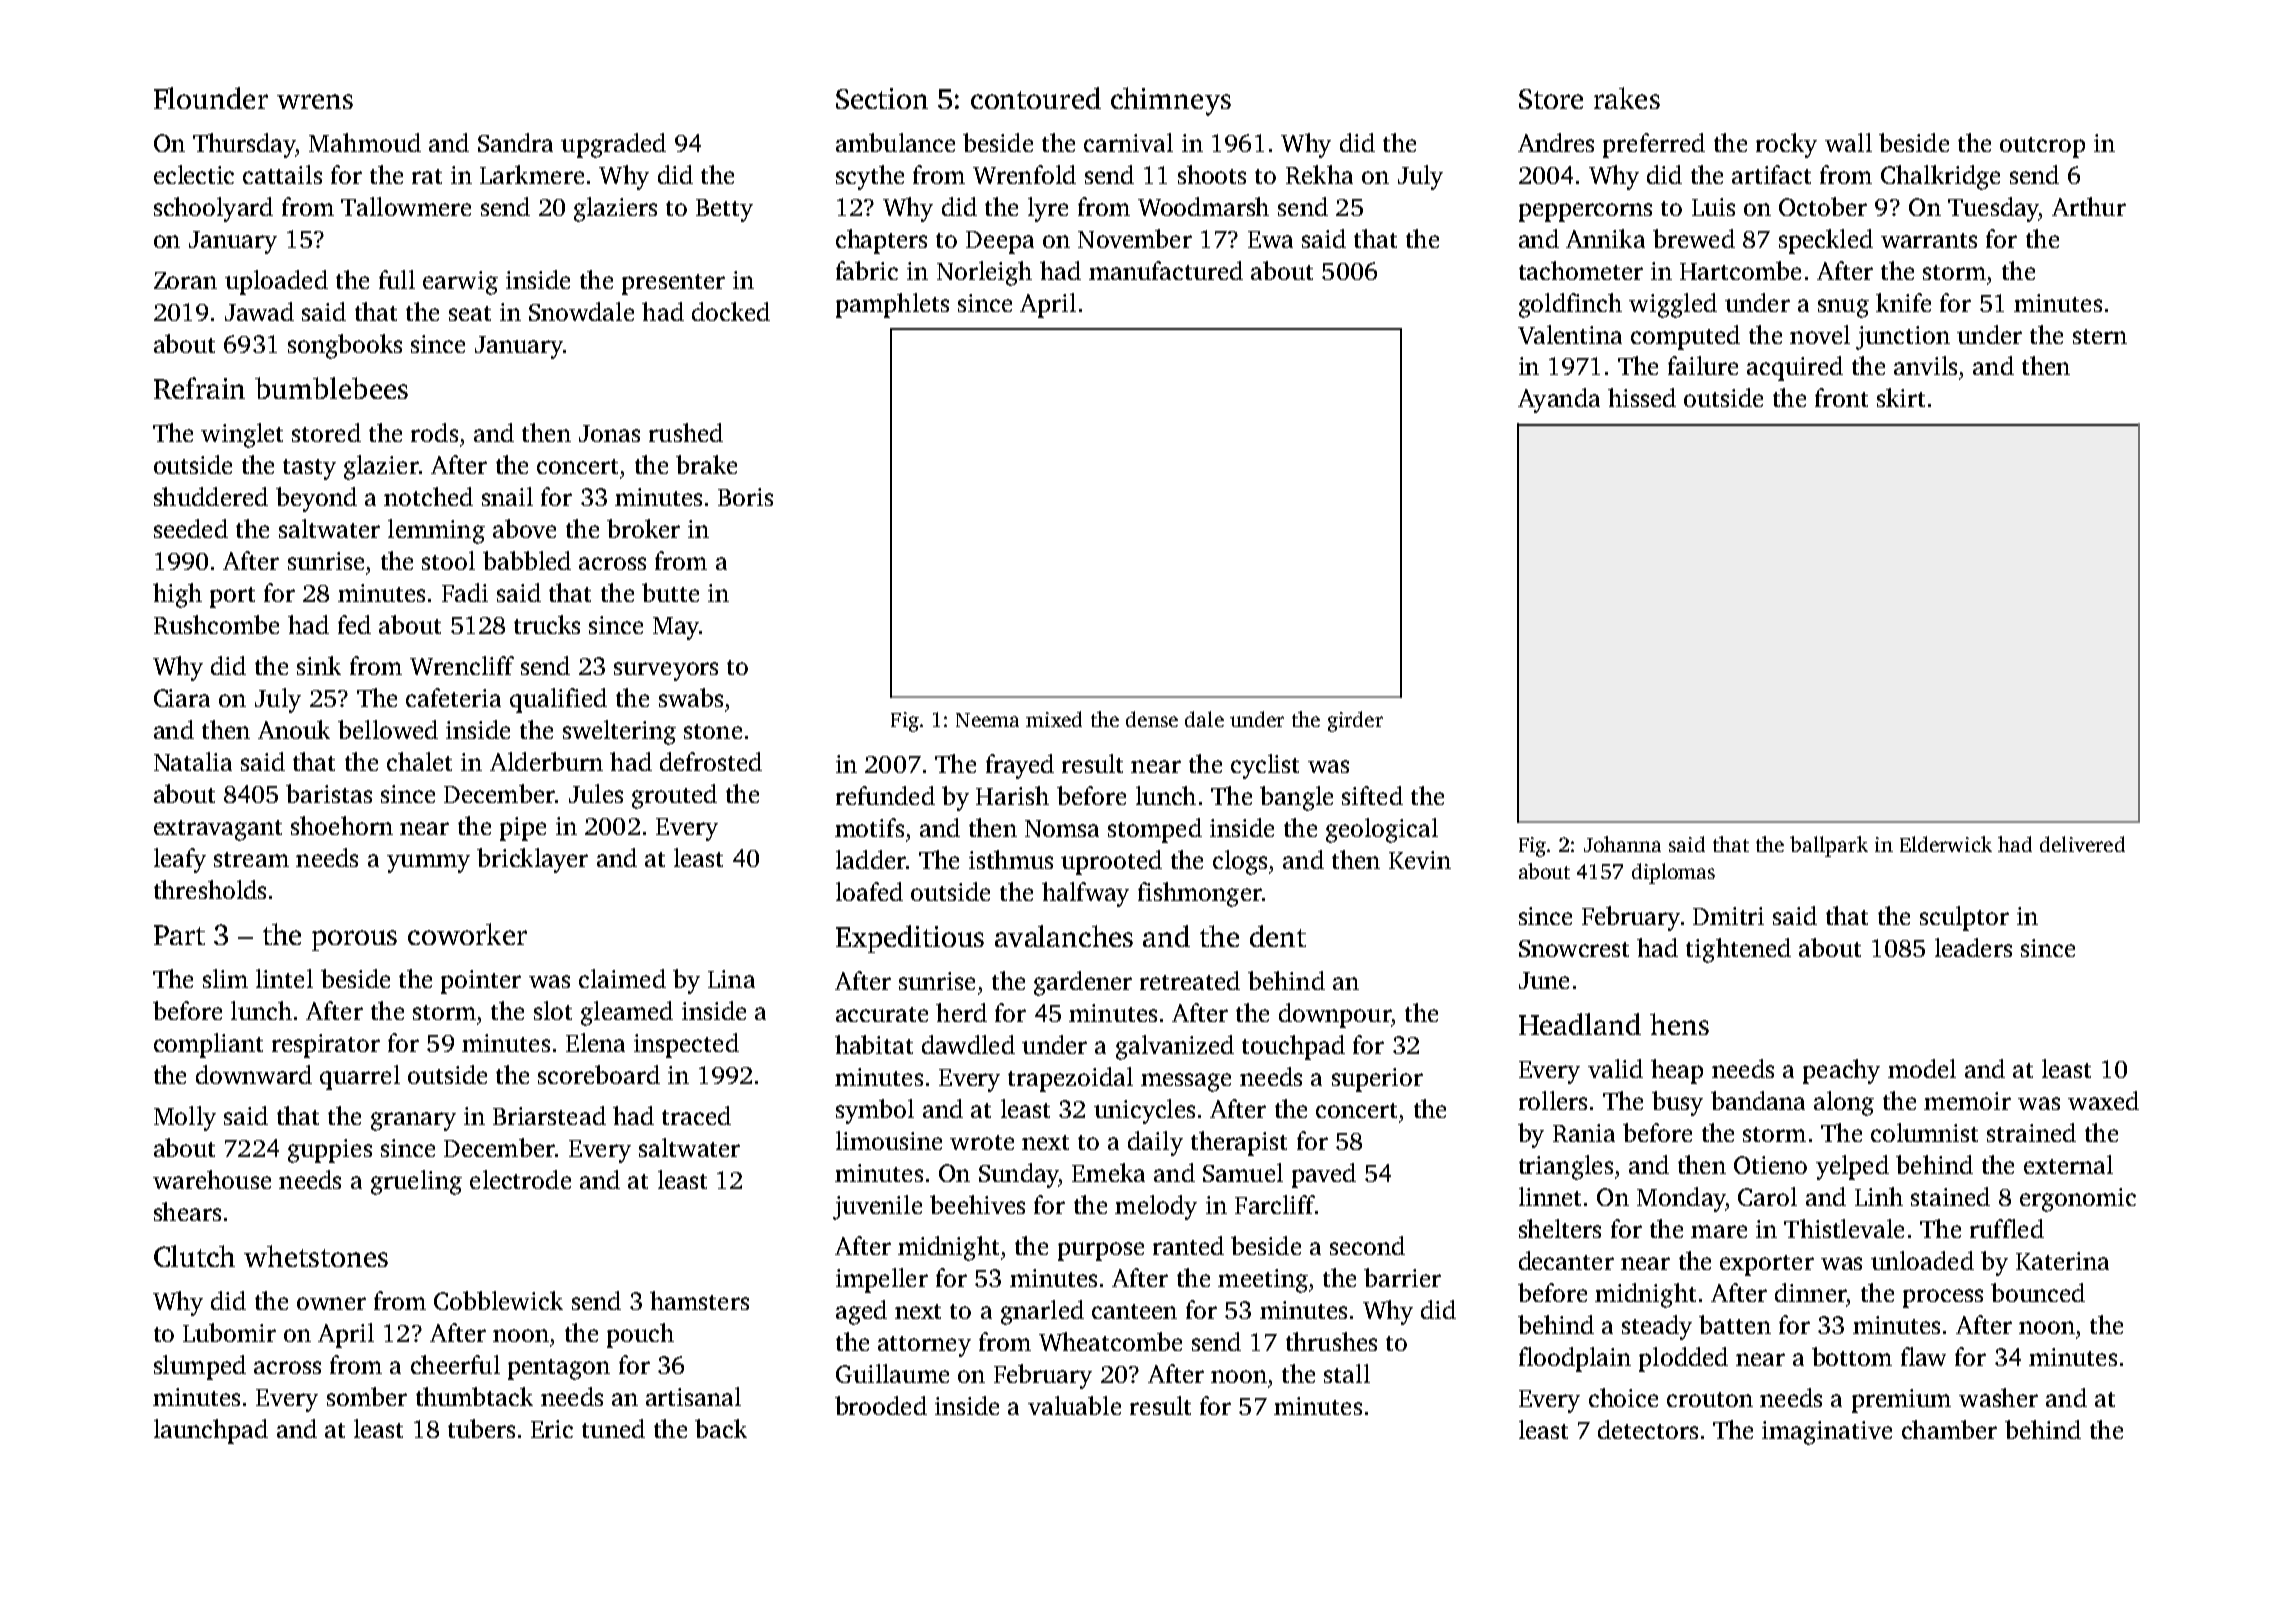 The image size is (2292, 1620). I want to click on outcrop, so click(2042, 147).
